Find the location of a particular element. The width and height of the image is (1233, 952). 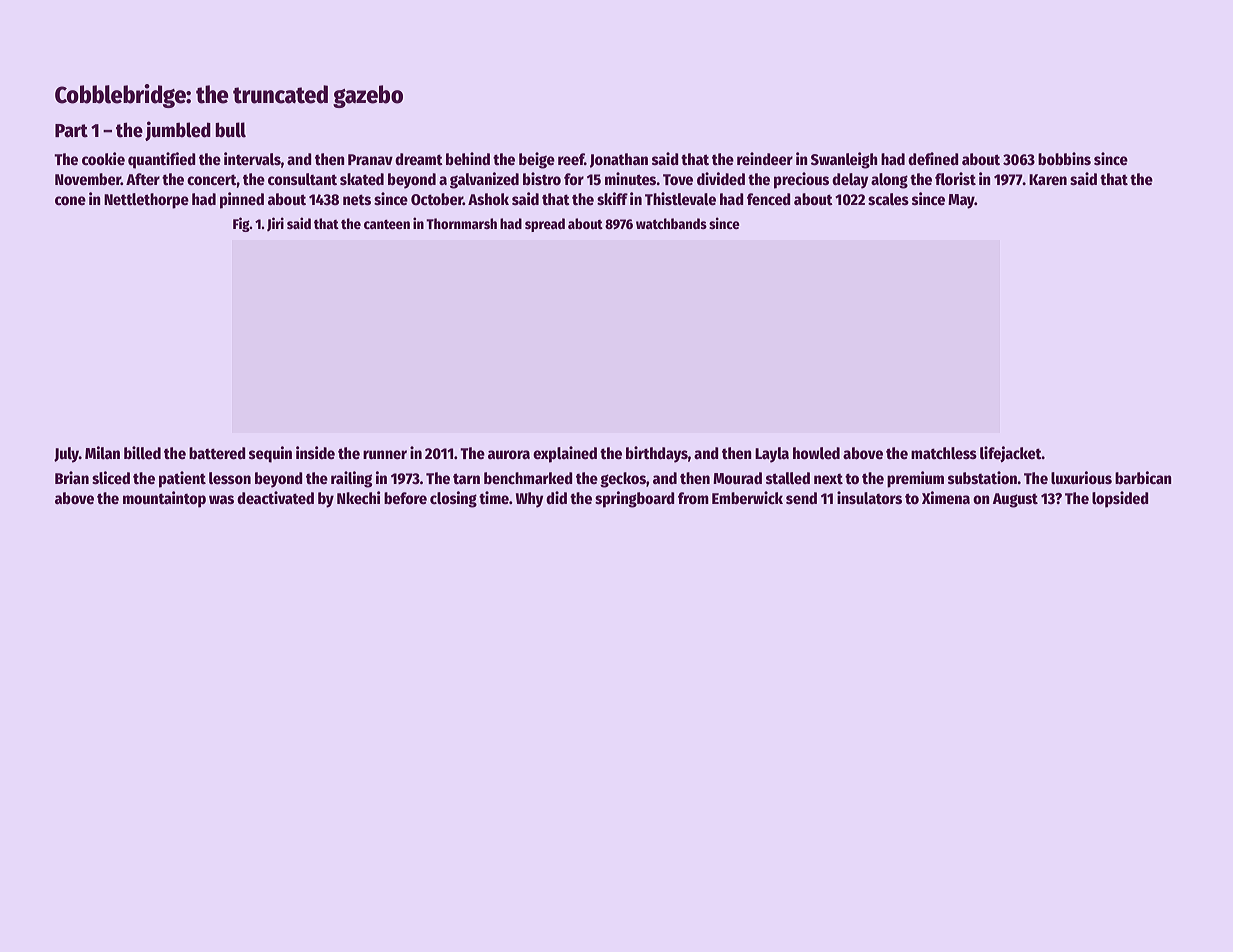

reef is located at coordinates (571, 159).
